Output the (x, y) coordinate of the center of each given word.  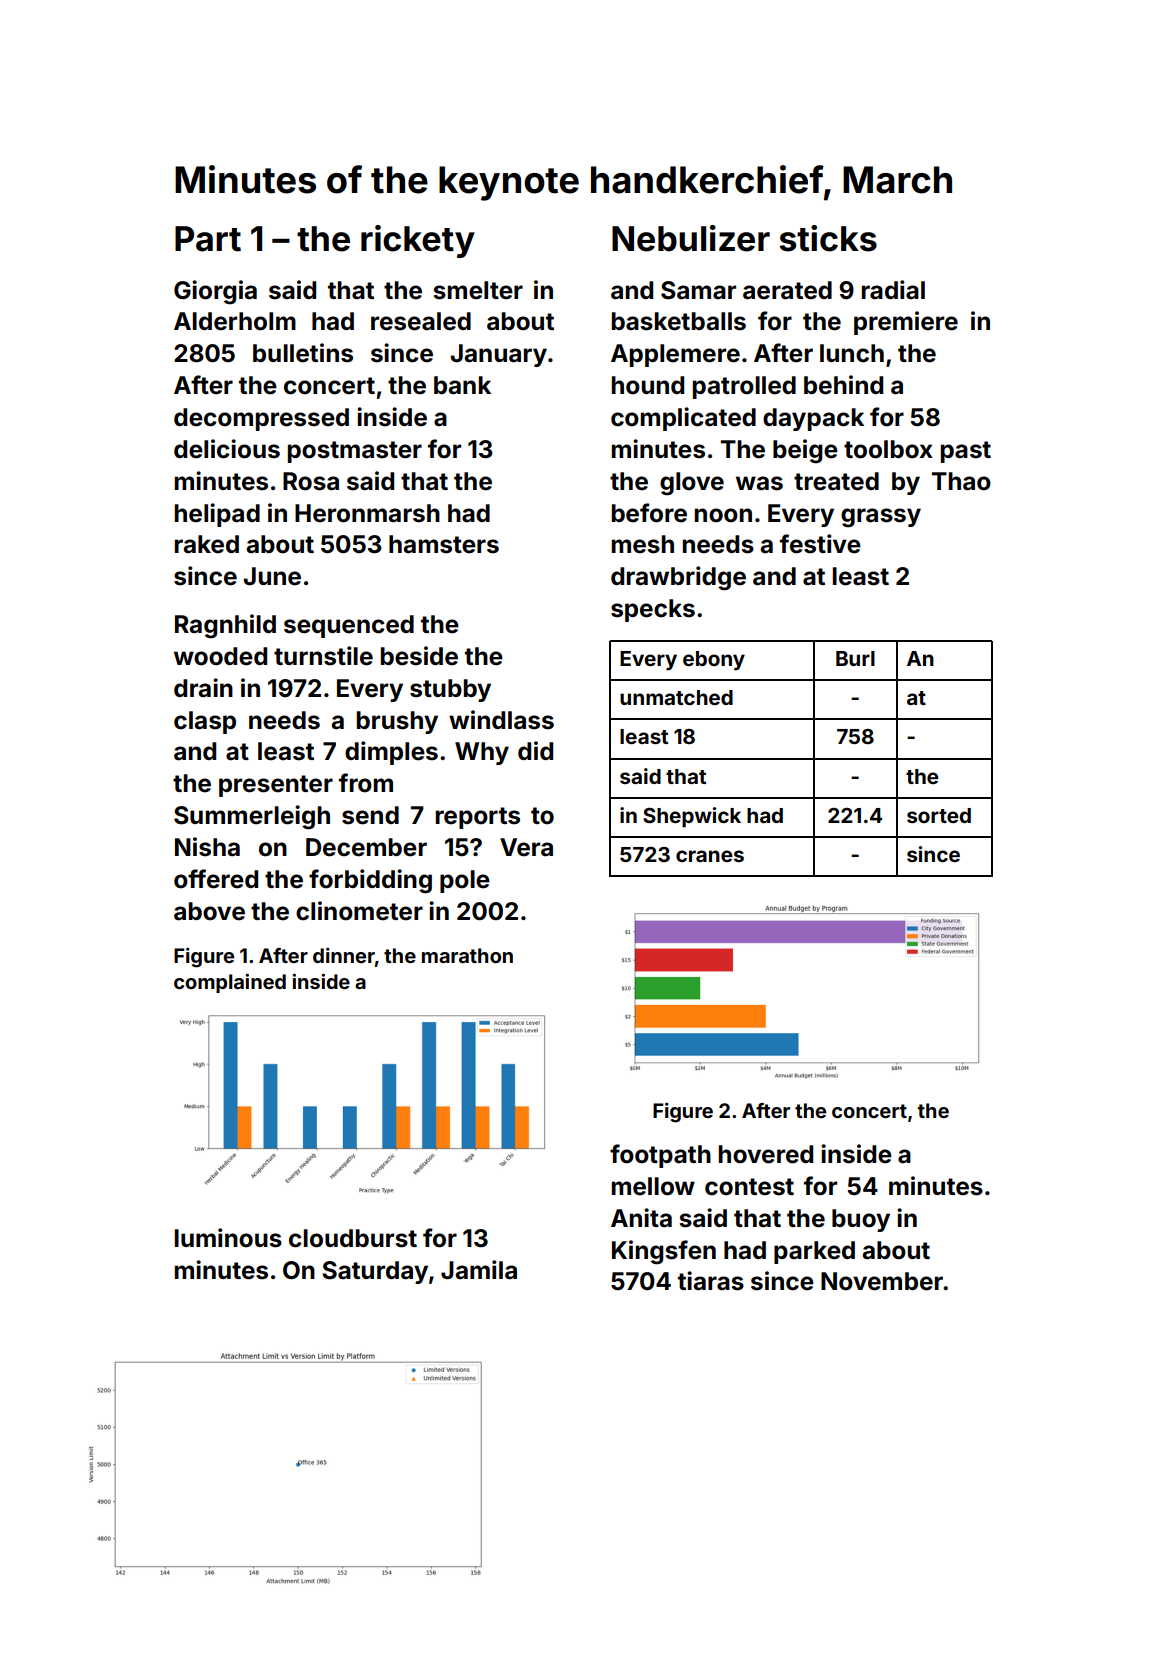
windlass (501, 720)
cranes (710, 856)
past (966, 452)
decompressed (261, 419)
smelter (478, 290)
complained (230, 983)
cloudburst (353, 1238)
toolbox (888, 449)
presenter (276, 786)
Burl (855, 658)
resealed (421, 321)
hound (648, 385)
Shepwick (692, 817)
